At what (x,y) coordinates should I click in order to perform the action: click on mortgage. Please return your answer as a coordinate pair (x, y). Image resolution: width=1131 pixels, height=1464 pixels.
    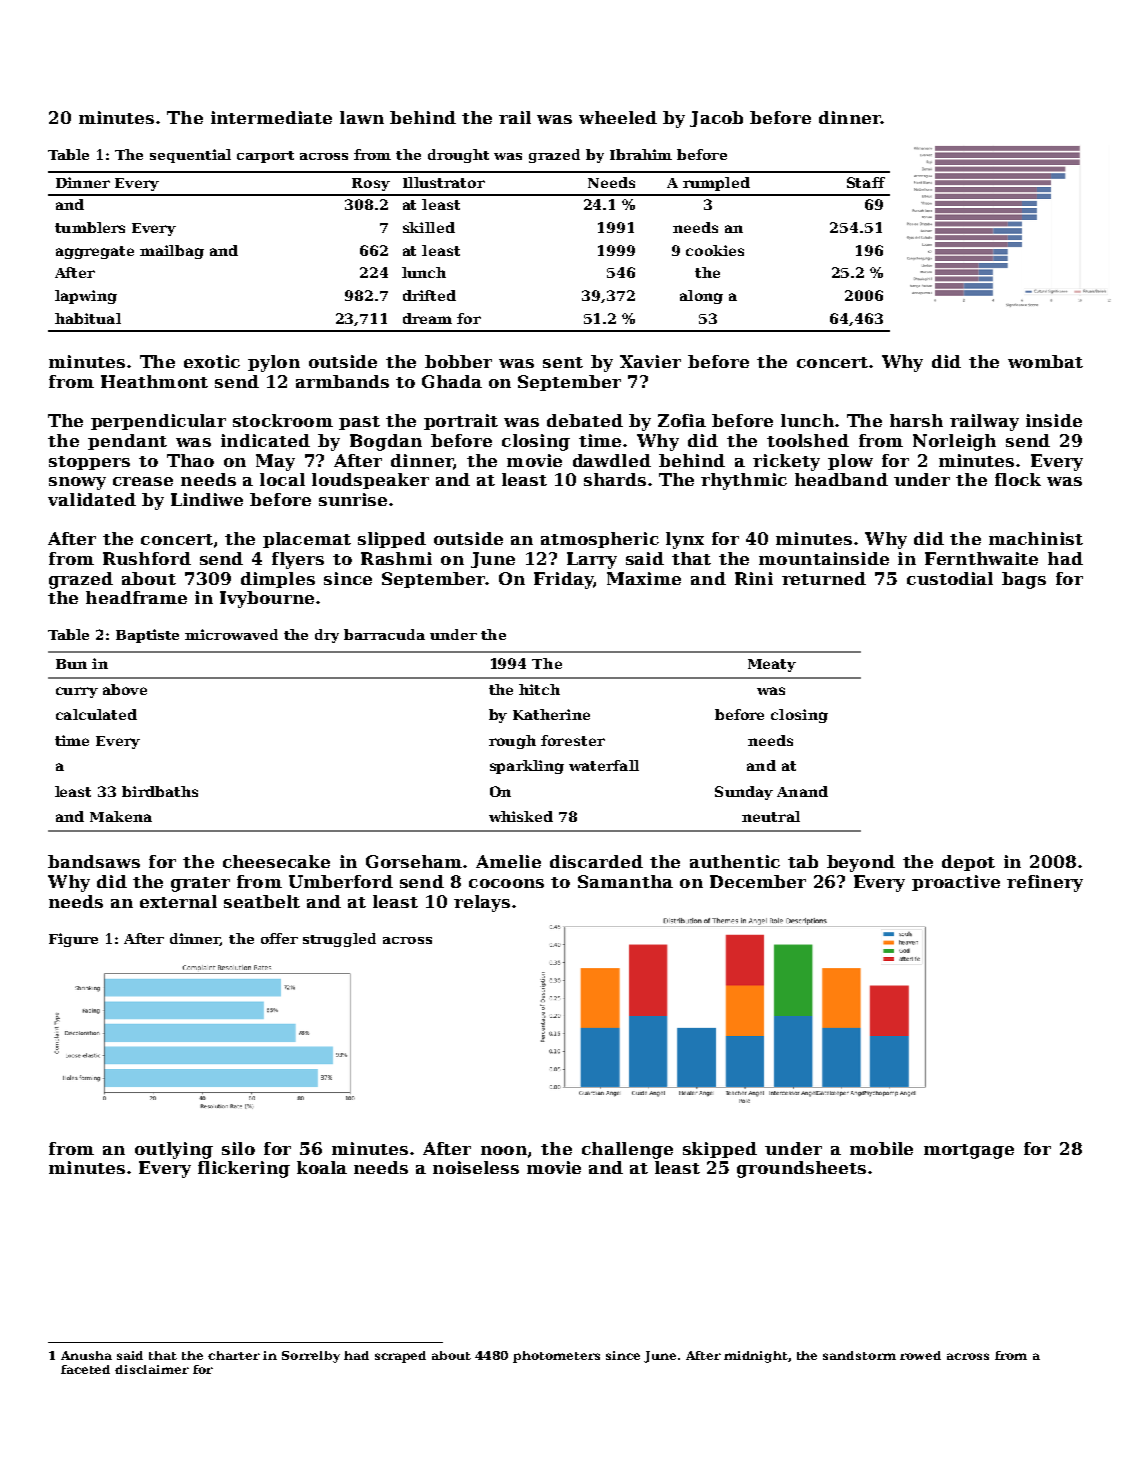
    Looking at the image, I should click on (969, 1151).
